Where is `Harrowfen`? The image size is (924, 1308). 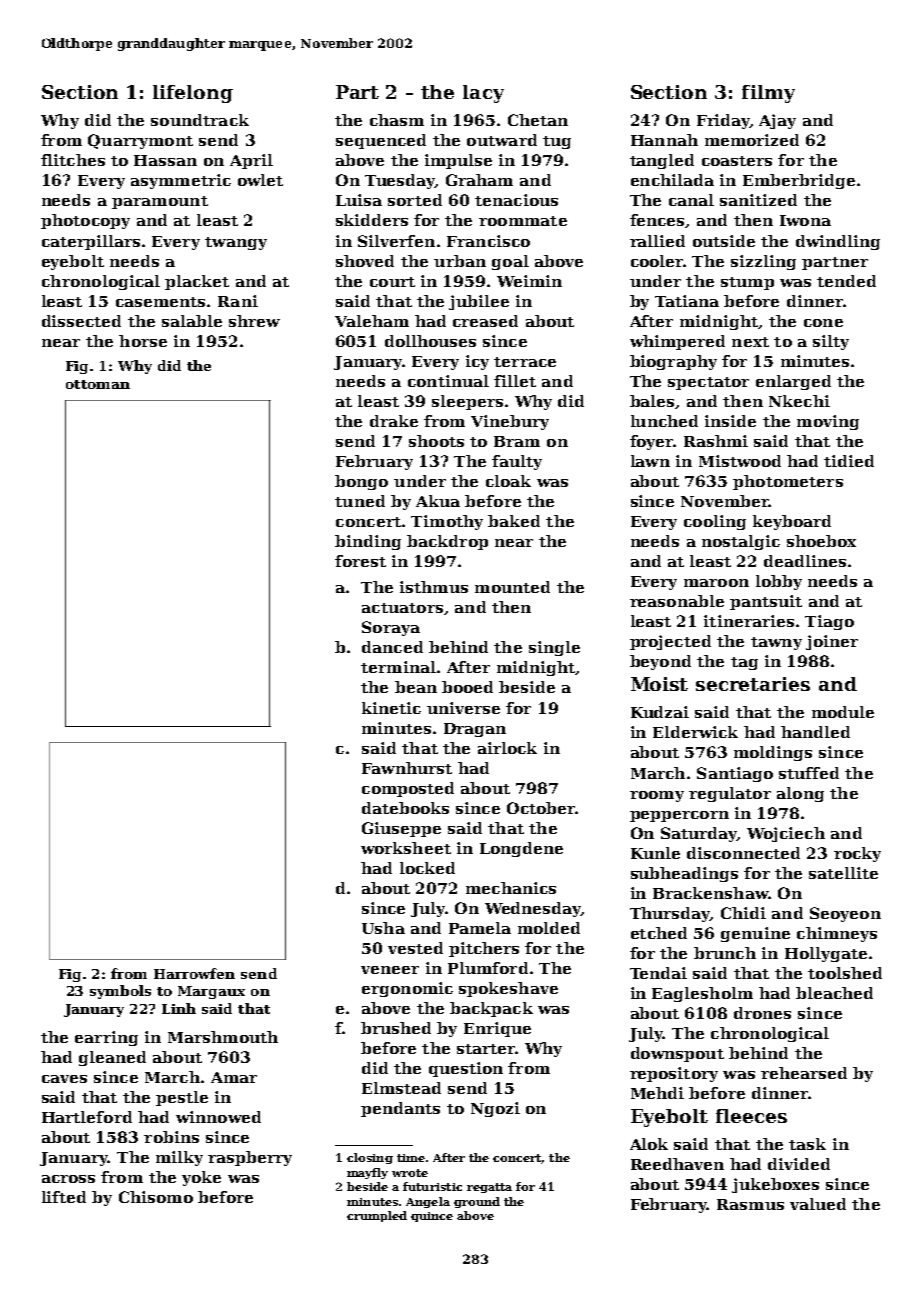
Harrowfen is located at coordinates (194, 973).
